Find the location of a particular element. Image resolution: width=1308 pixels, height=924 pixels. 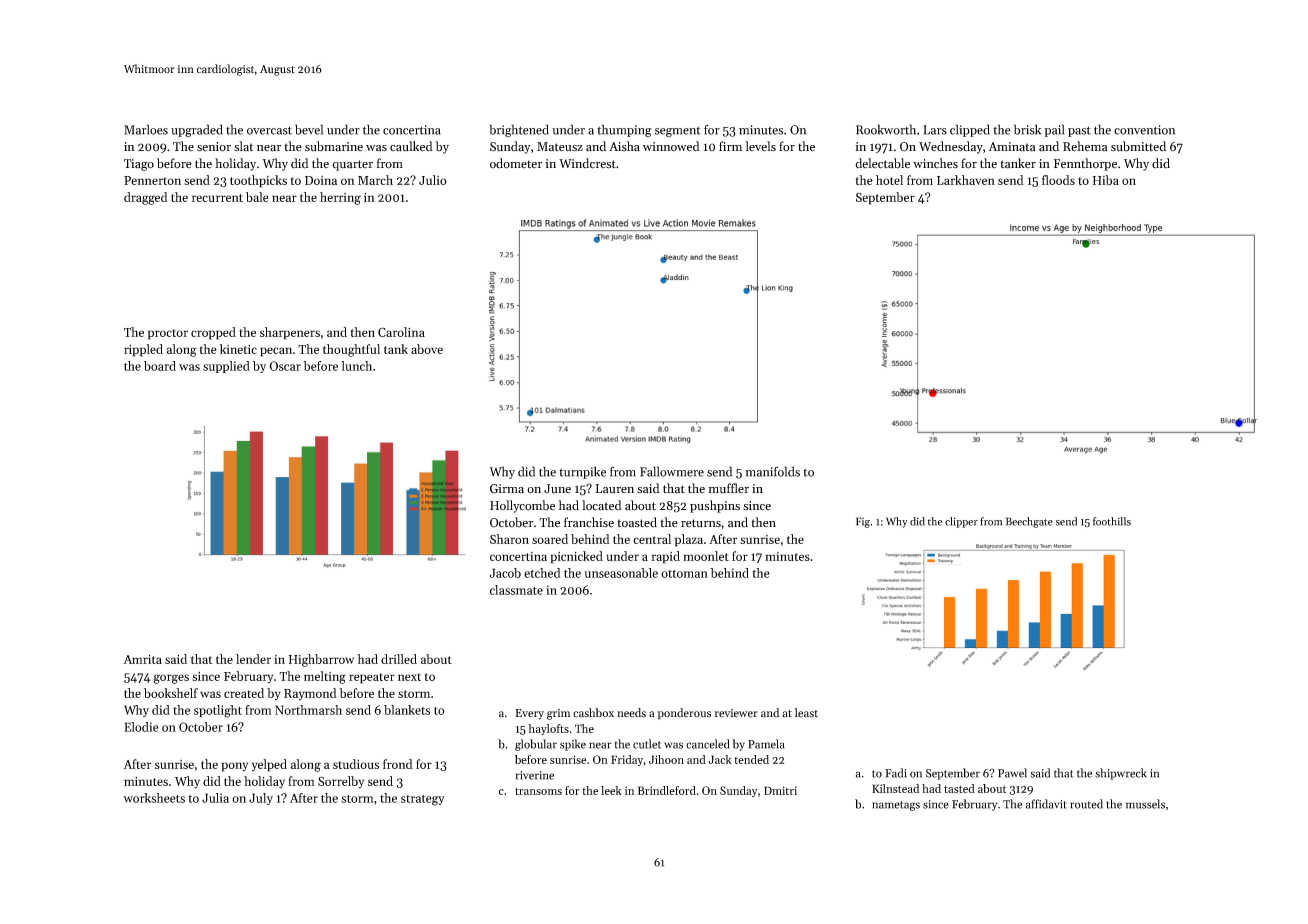

Lauren is located at coordinates (615, 489).
